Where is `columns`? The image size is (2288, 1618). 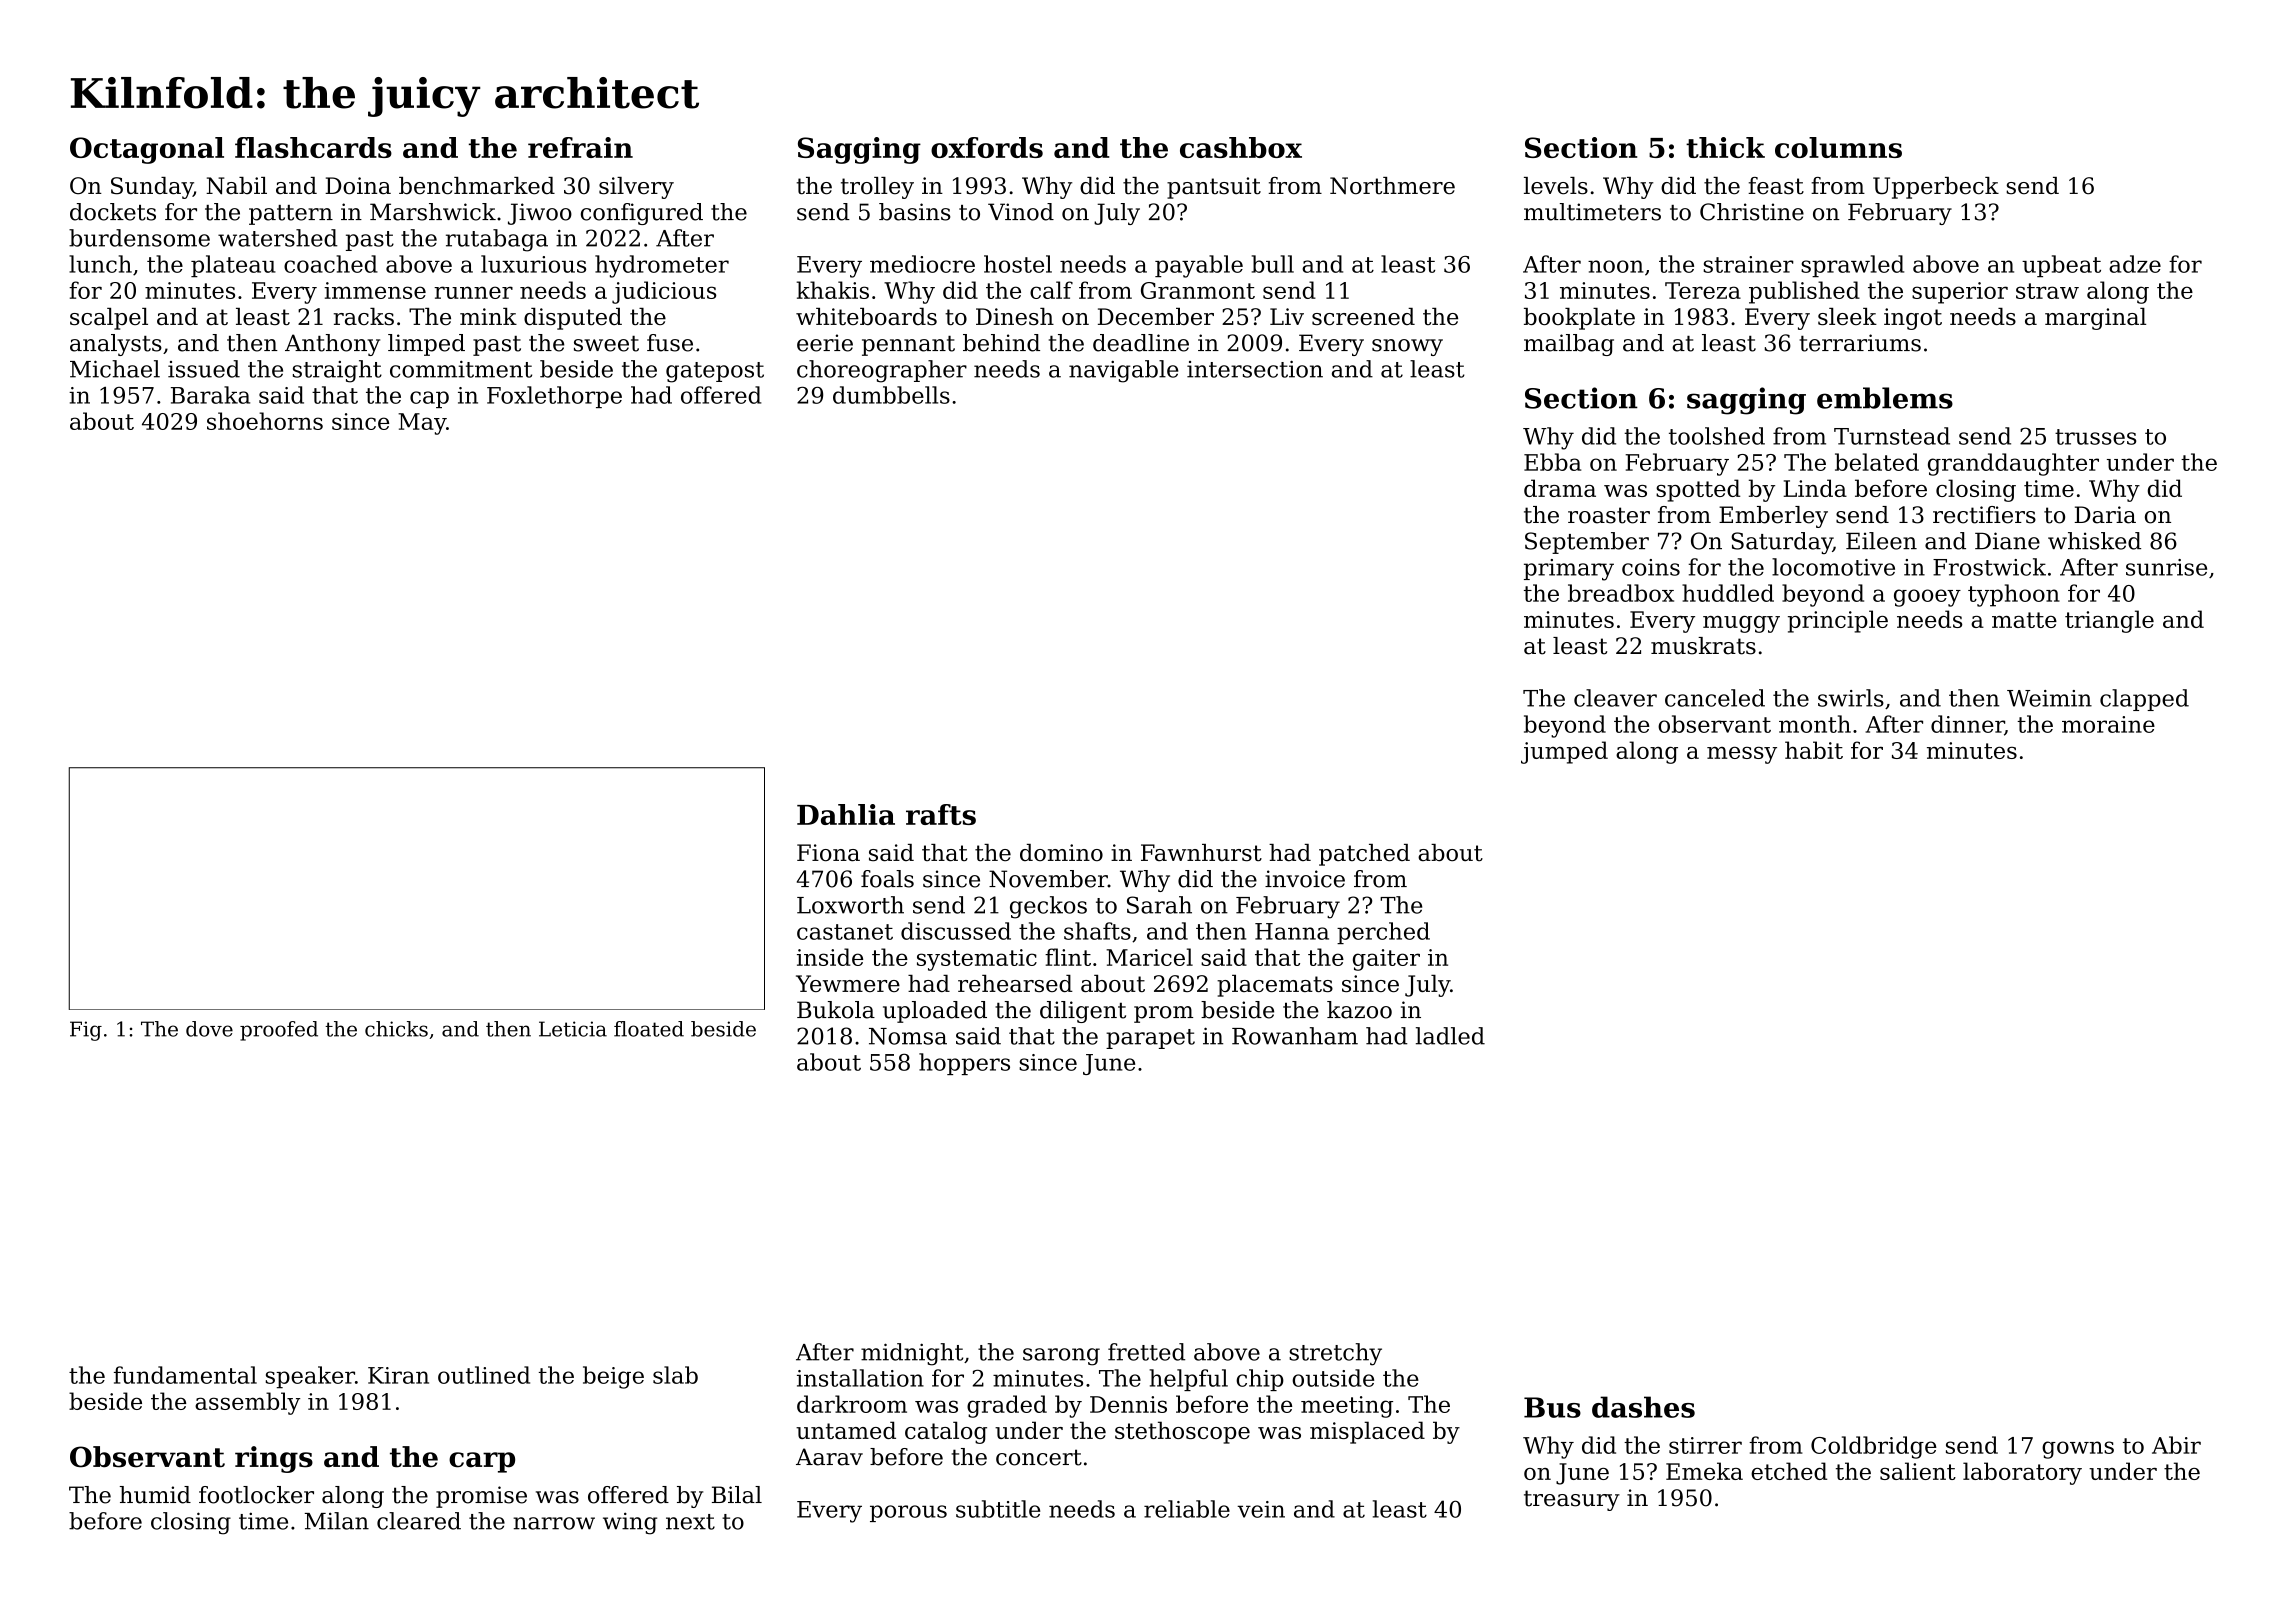 columns is located at coordinates (1838, 147).
